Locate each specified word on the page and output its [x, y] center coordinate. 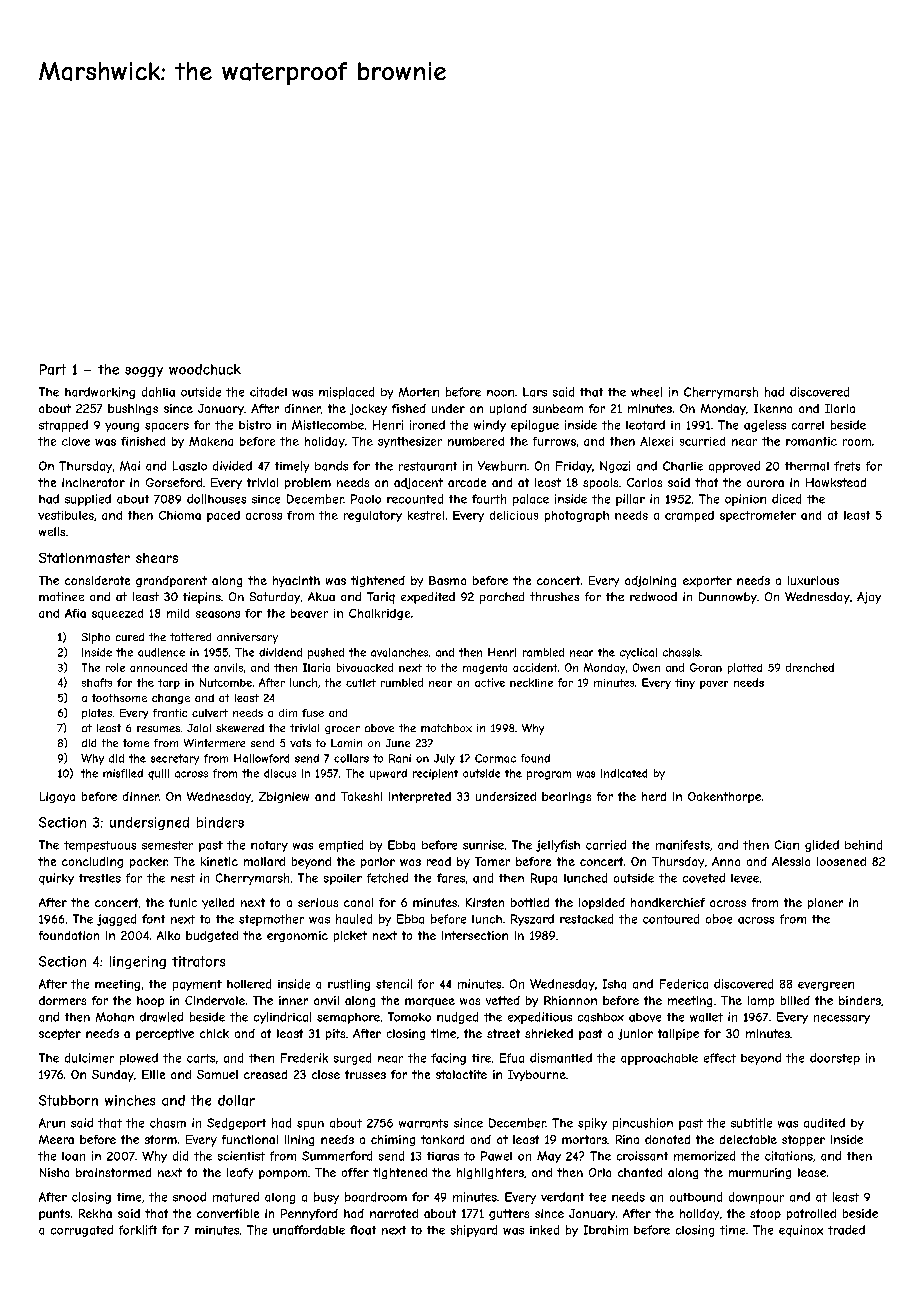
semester [167, 845]
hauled [354, 919]
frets [847, 466]
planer [825, 903]
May [549, 1157]
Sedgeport [236, 1124]
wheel [646, 392]
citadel [268, 392]
